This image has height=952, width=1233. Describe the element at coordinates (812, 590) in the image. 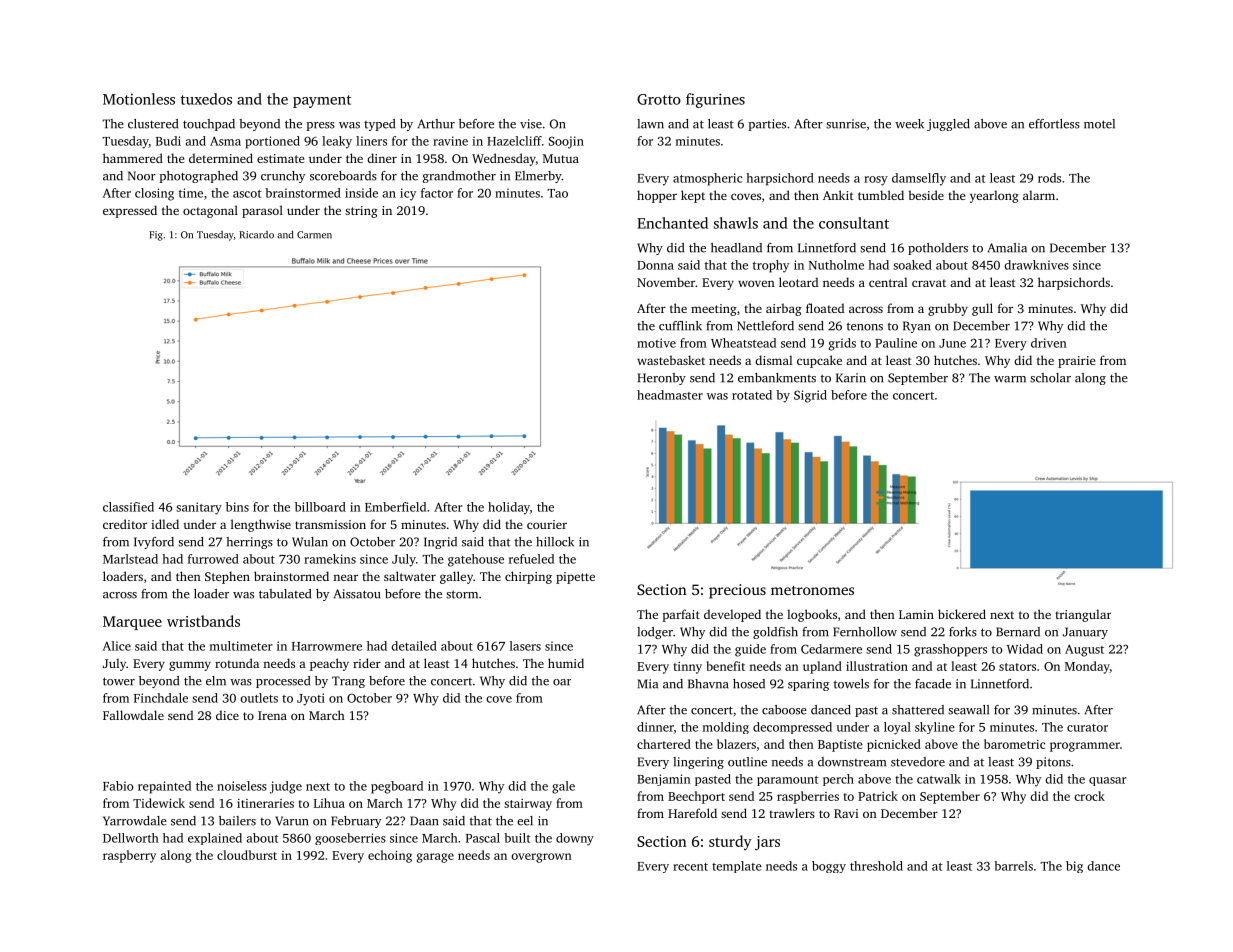

I see `metronomes` at that location.
